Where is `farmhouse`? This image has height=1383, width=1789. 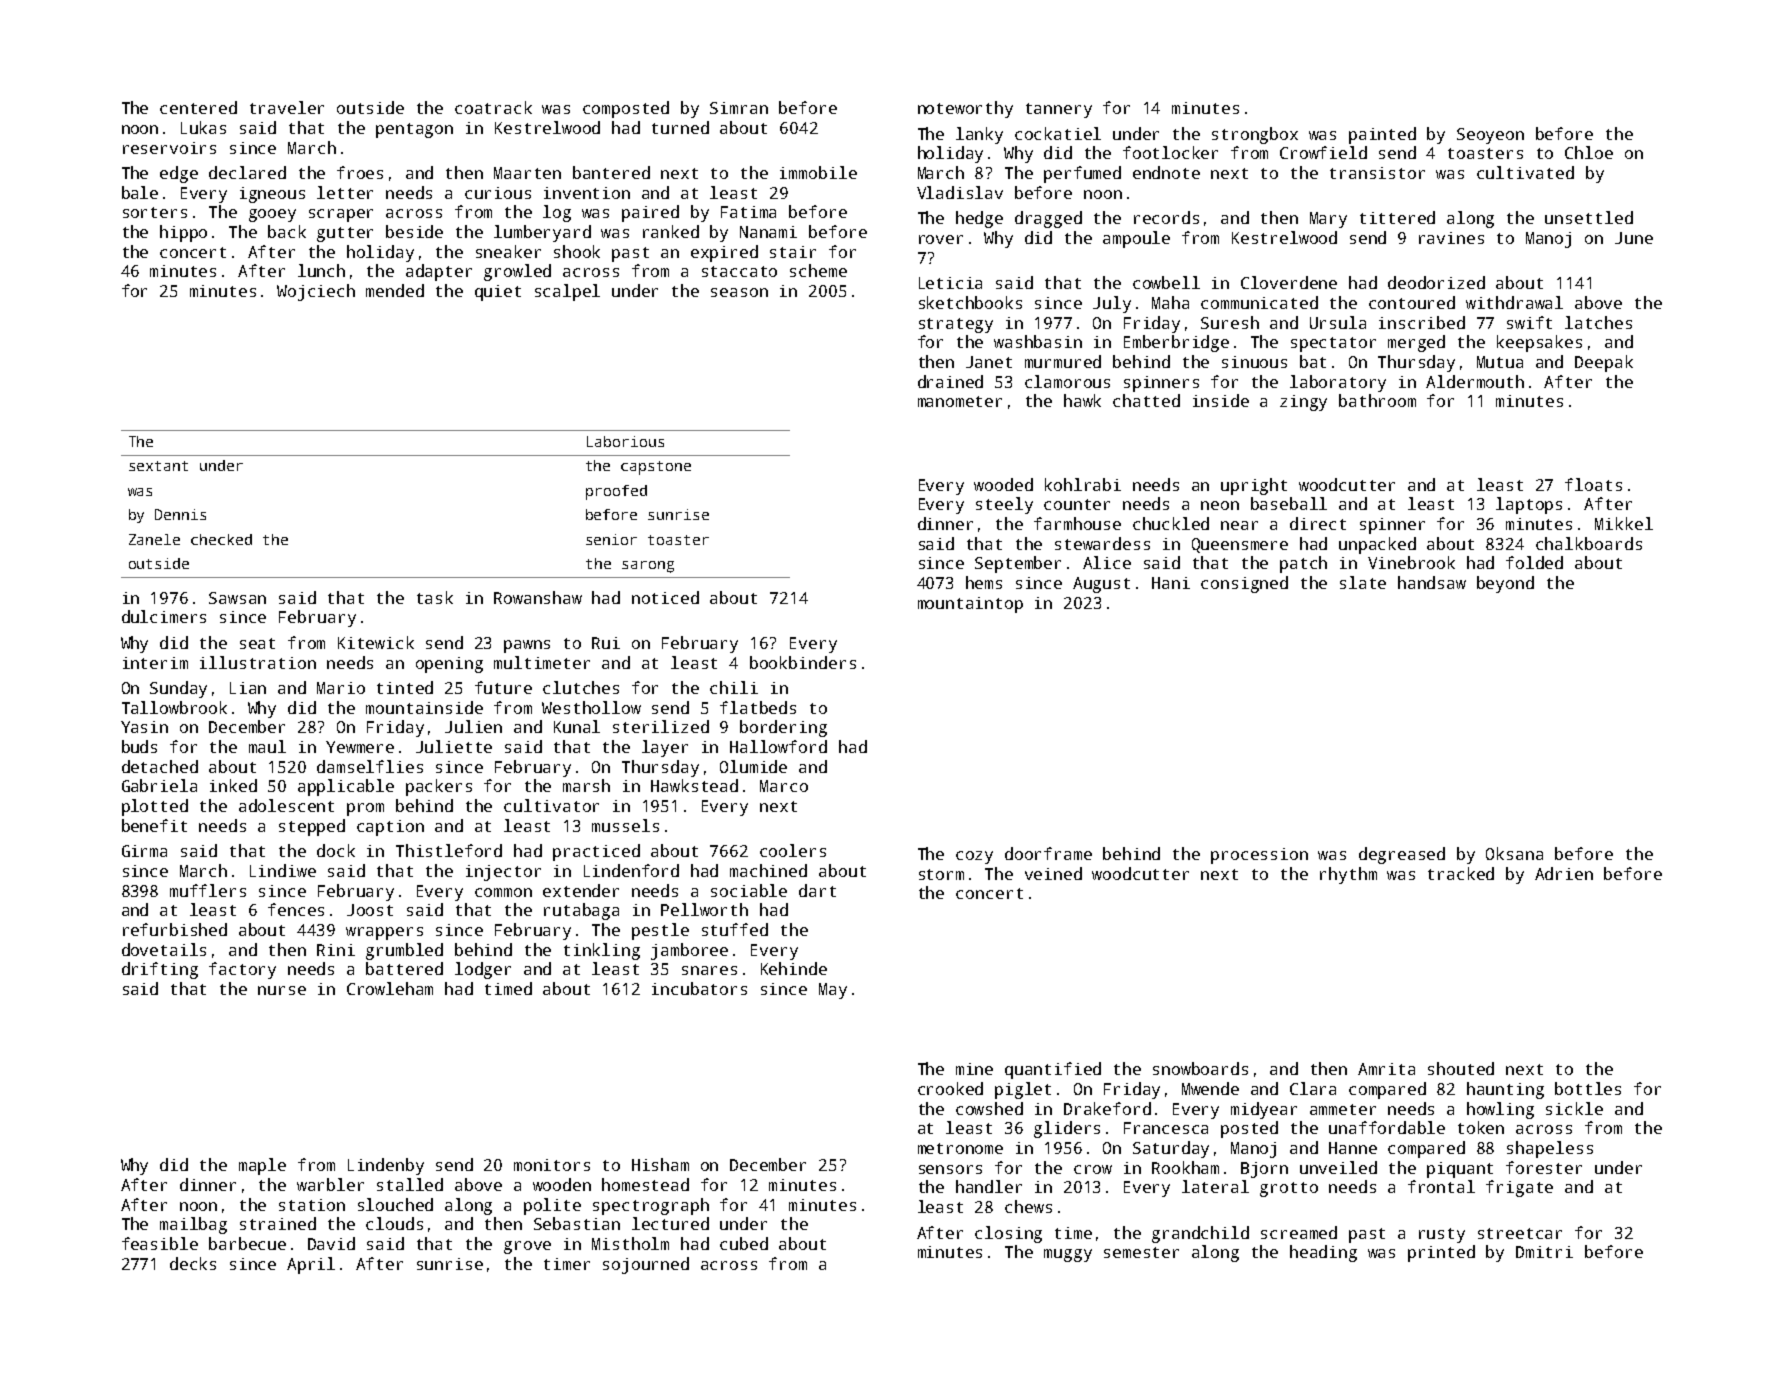
farmhouse is located at coordinates (1077, 523).
